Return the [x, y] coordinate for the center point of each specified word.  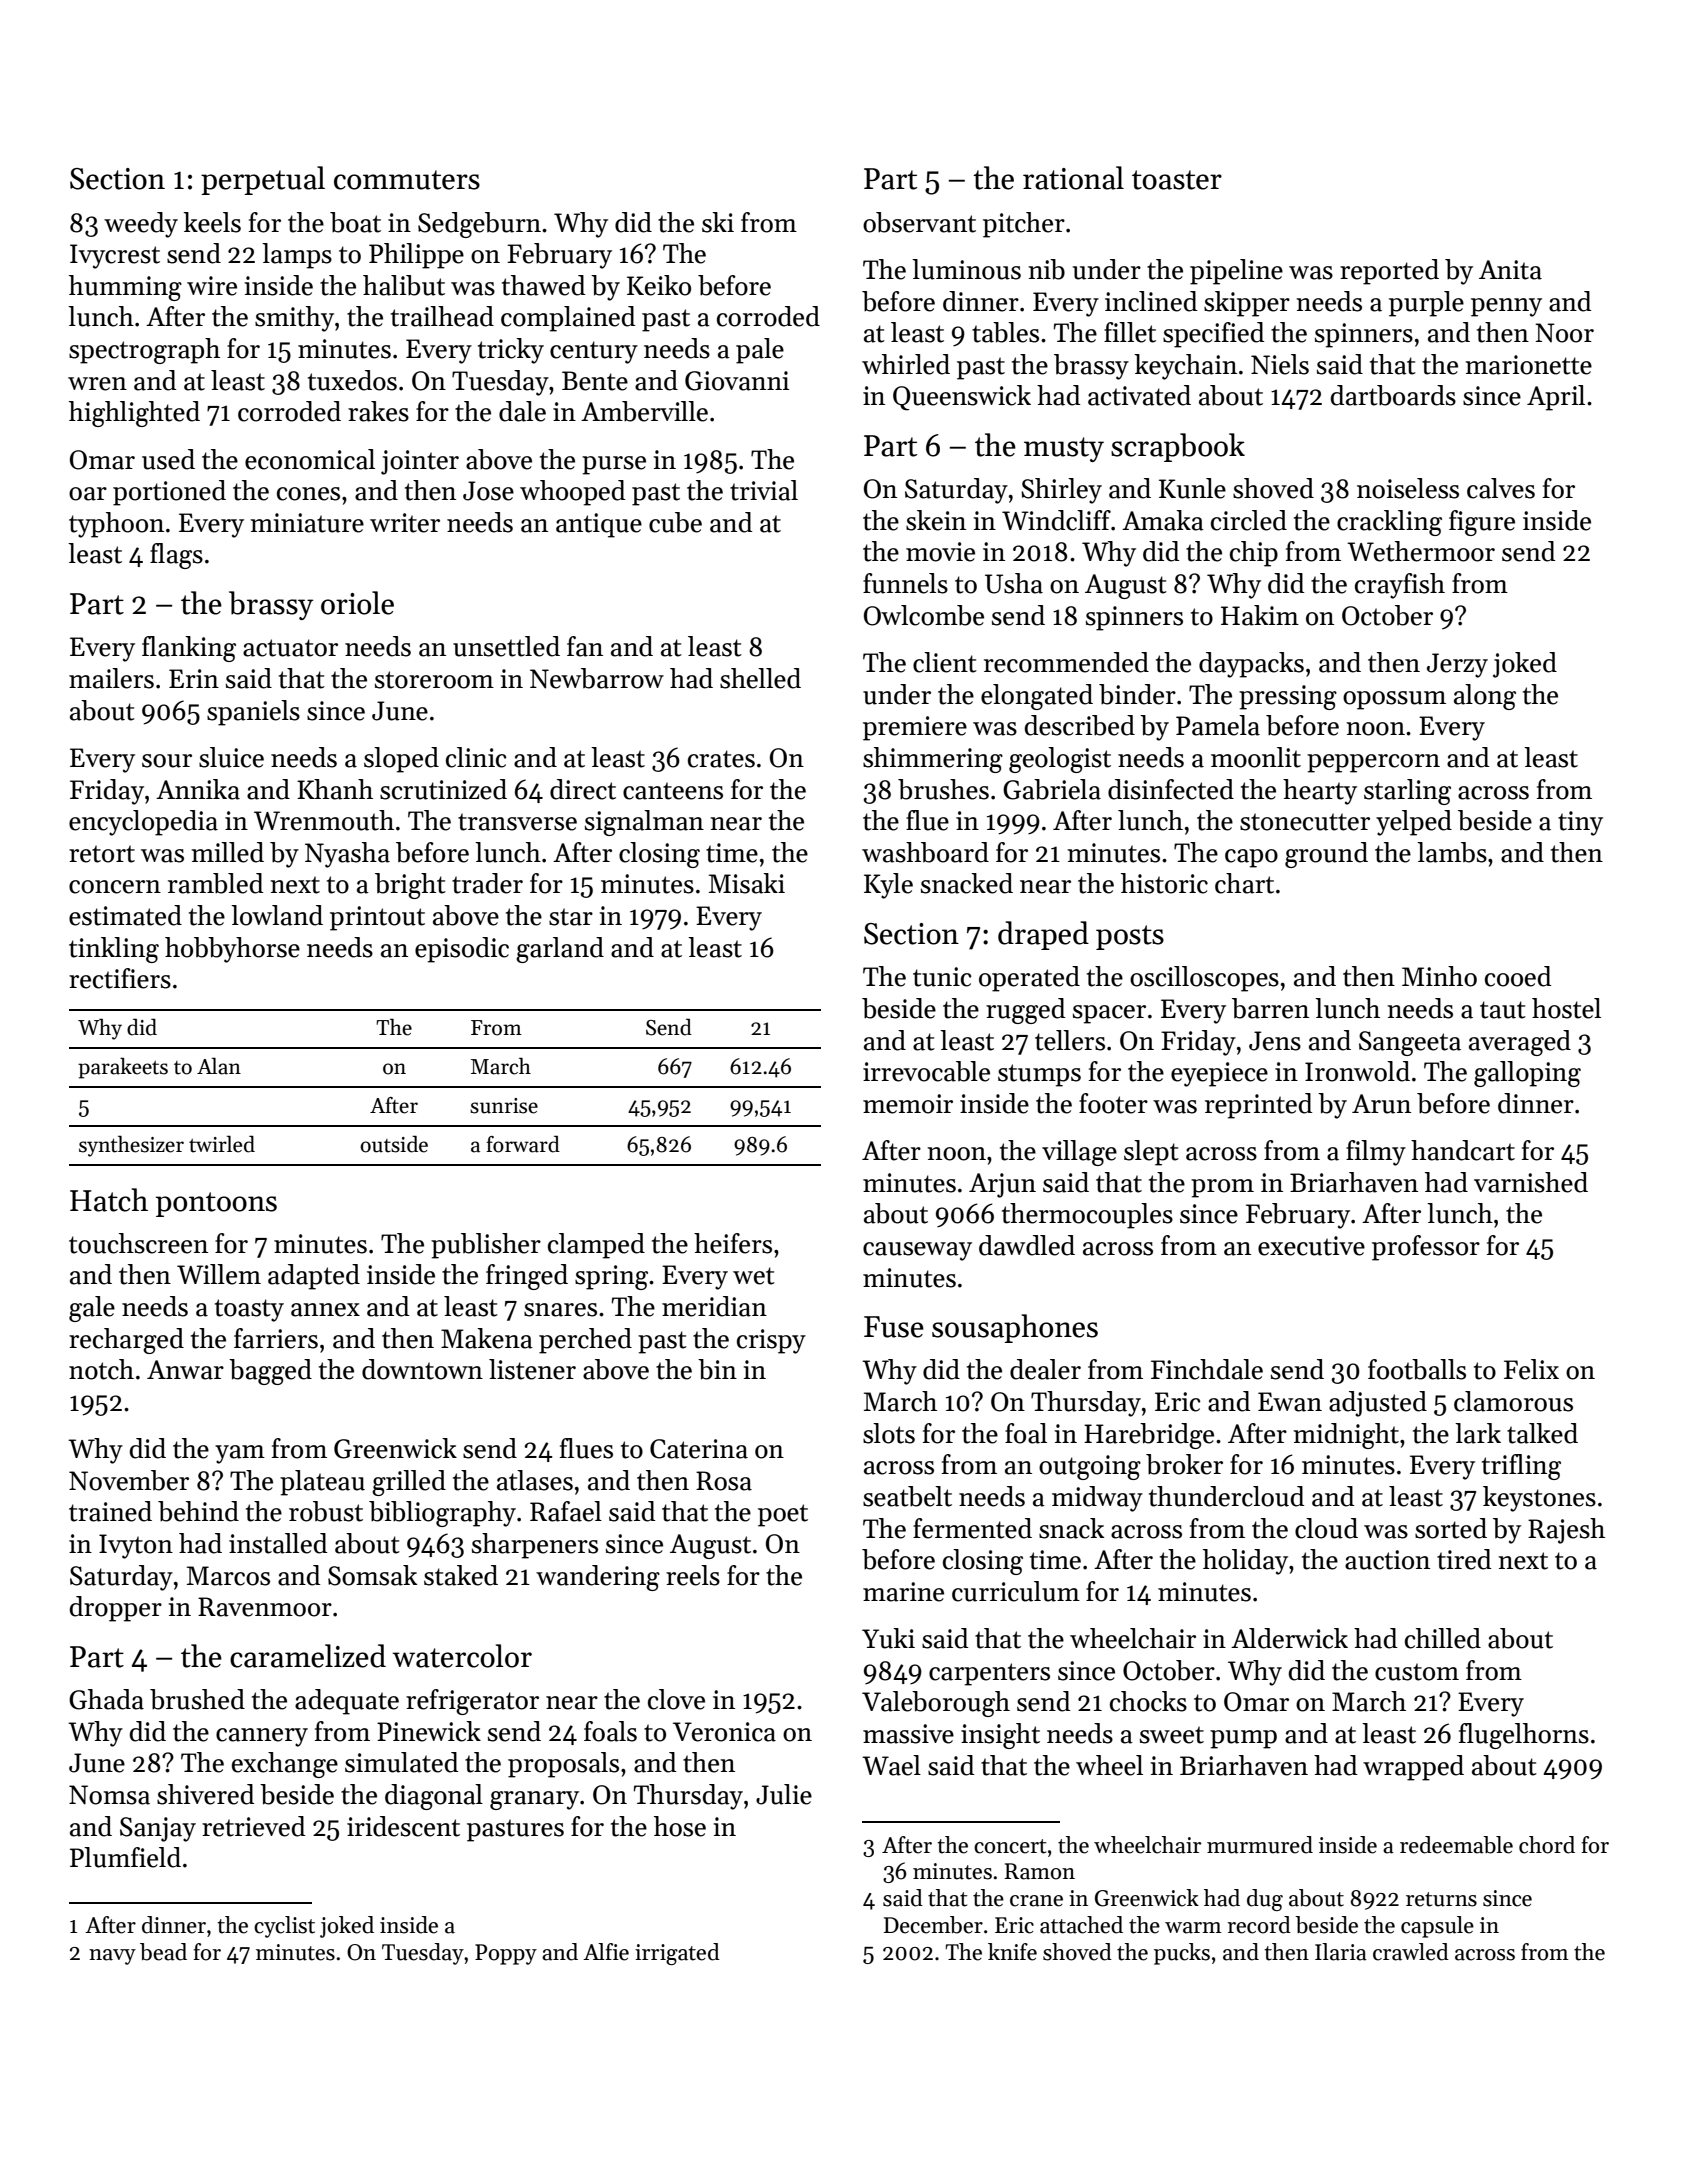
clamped [596, 1246]
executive [1311, 1246]
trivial [764, 490]
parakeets [123, 1068]
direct [583, 789]
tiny [1580, 823]
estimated [125, 915]
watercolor [462, 1656]
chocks [1148, 1701]
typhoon [116, 525]
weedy [141, 225]
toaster [1177, 180]
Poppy [506, 1954]
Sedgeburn [479, 225]
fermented [972, 1528]
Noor [1564, 333]
